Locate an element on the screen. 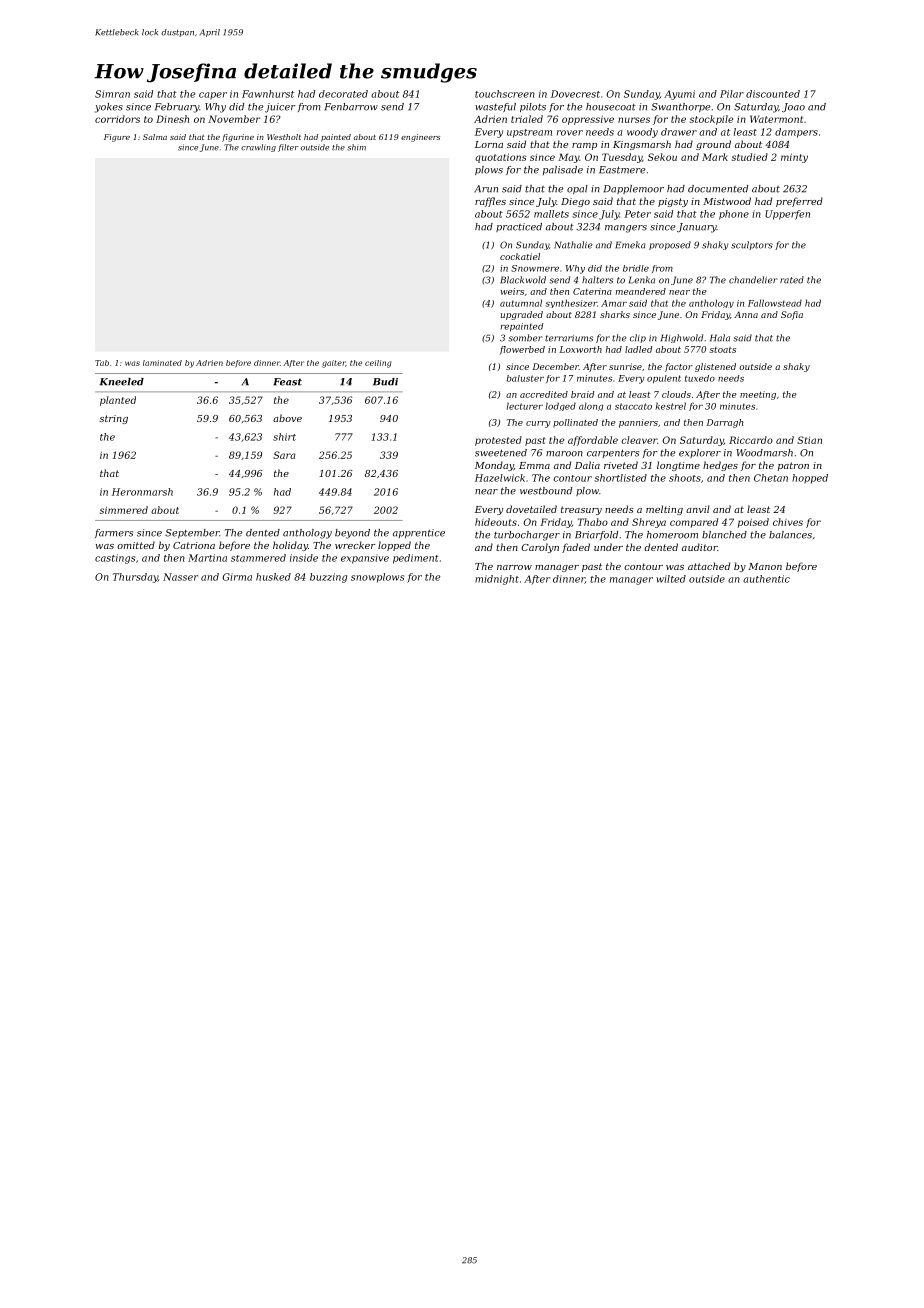 The height and width of the screenshot is (1308, 924). Simran is located at coordinates (112, 94).
